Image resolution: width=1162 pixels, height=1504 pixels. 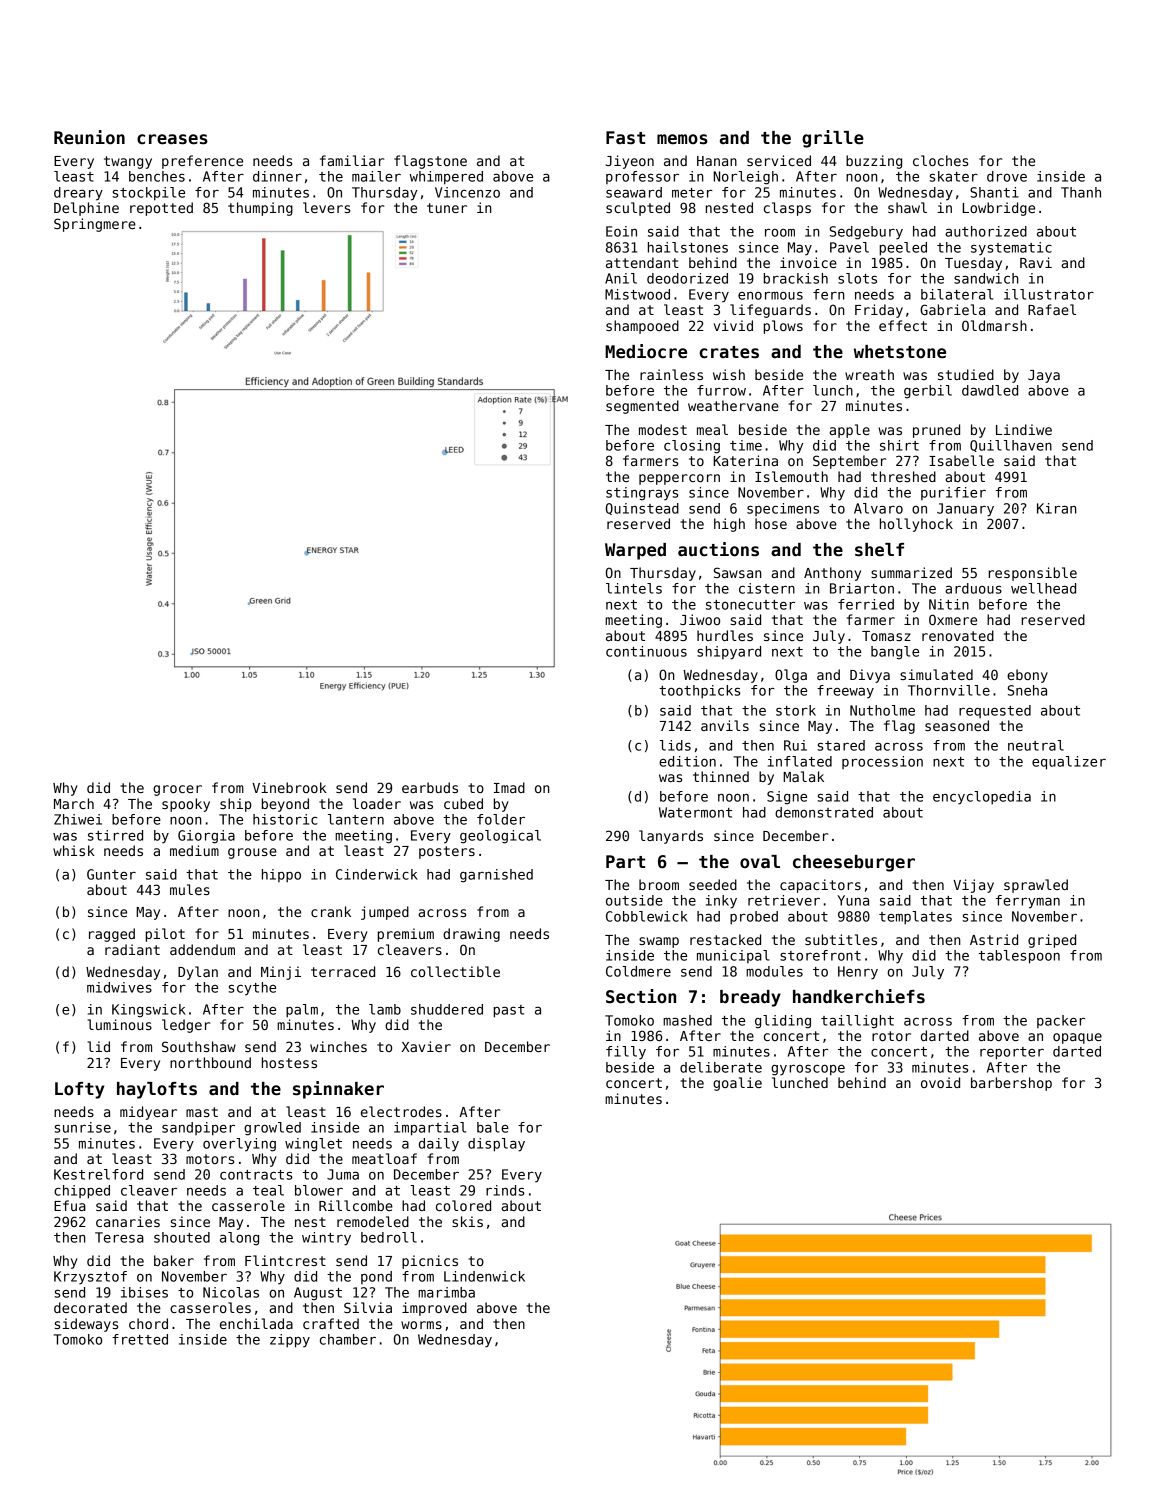 What do you see at coordinates (140, 1339) in the screenshot?
I see `fretted` at bounding box center [140, 1339].
